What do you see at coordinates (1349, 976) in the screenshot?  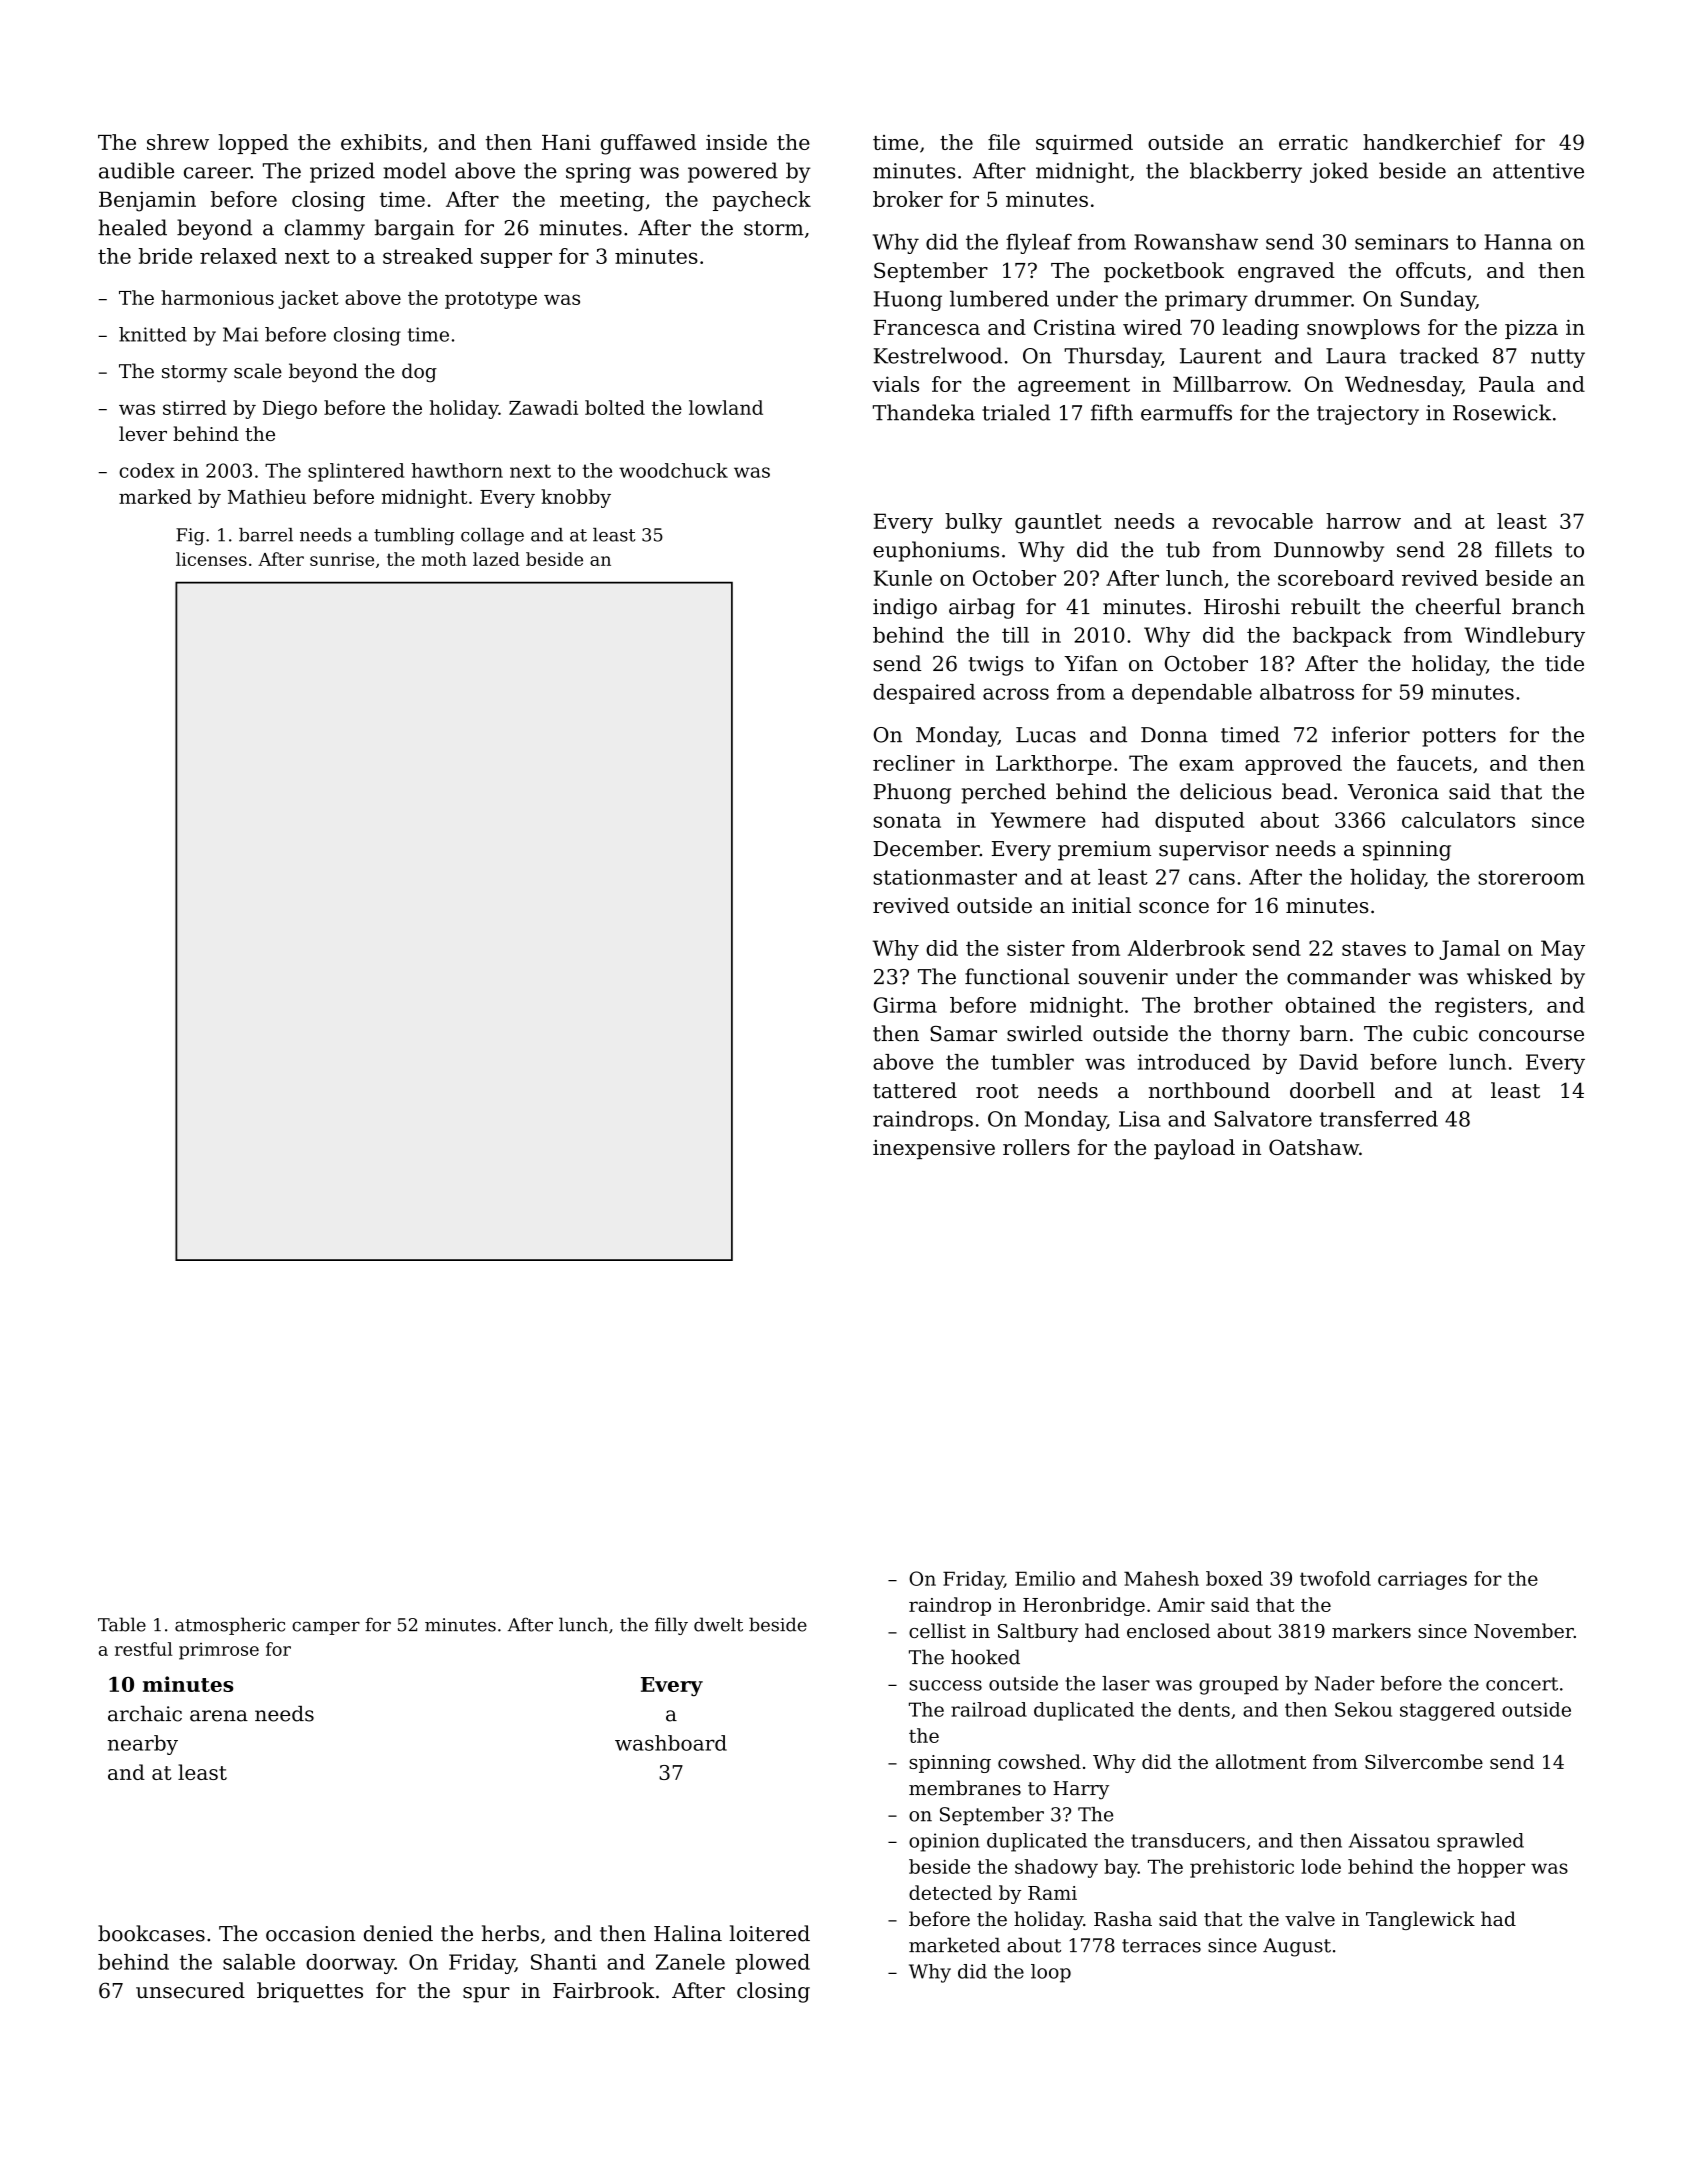 I see `commander` at bounding box center [1349, 976].
